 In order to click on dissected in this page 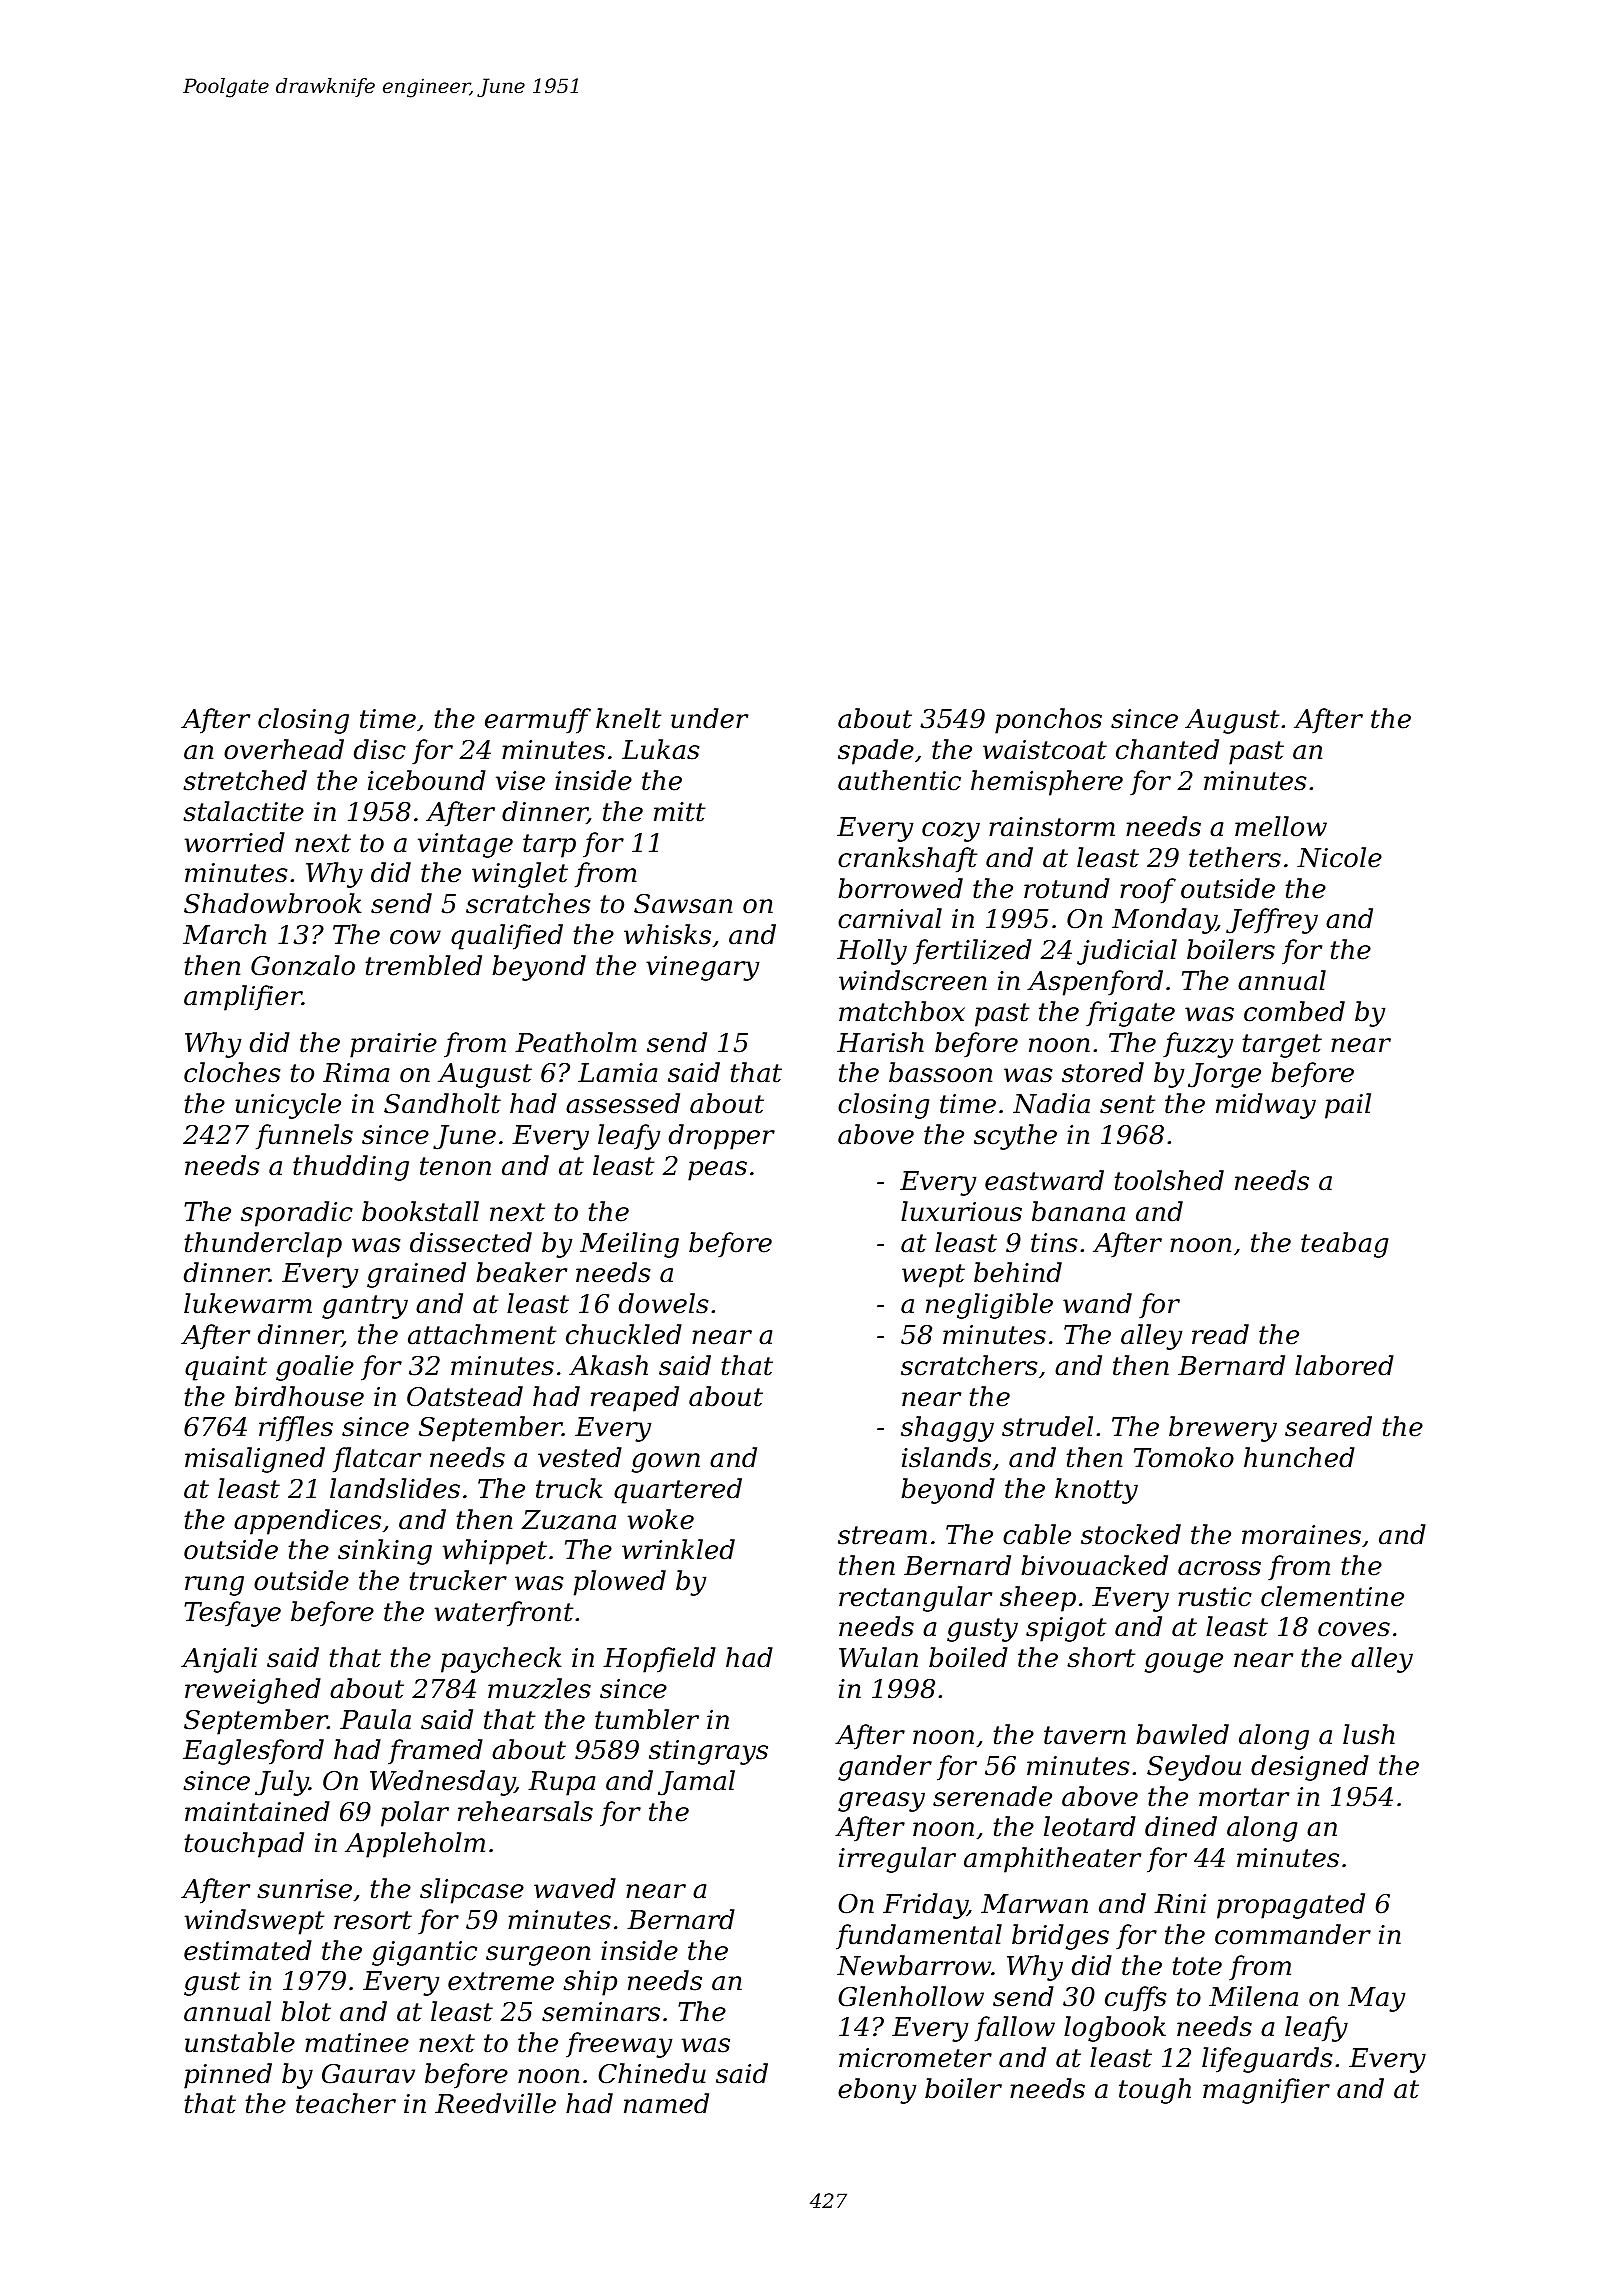, I will do `click(471, 1242)`.
